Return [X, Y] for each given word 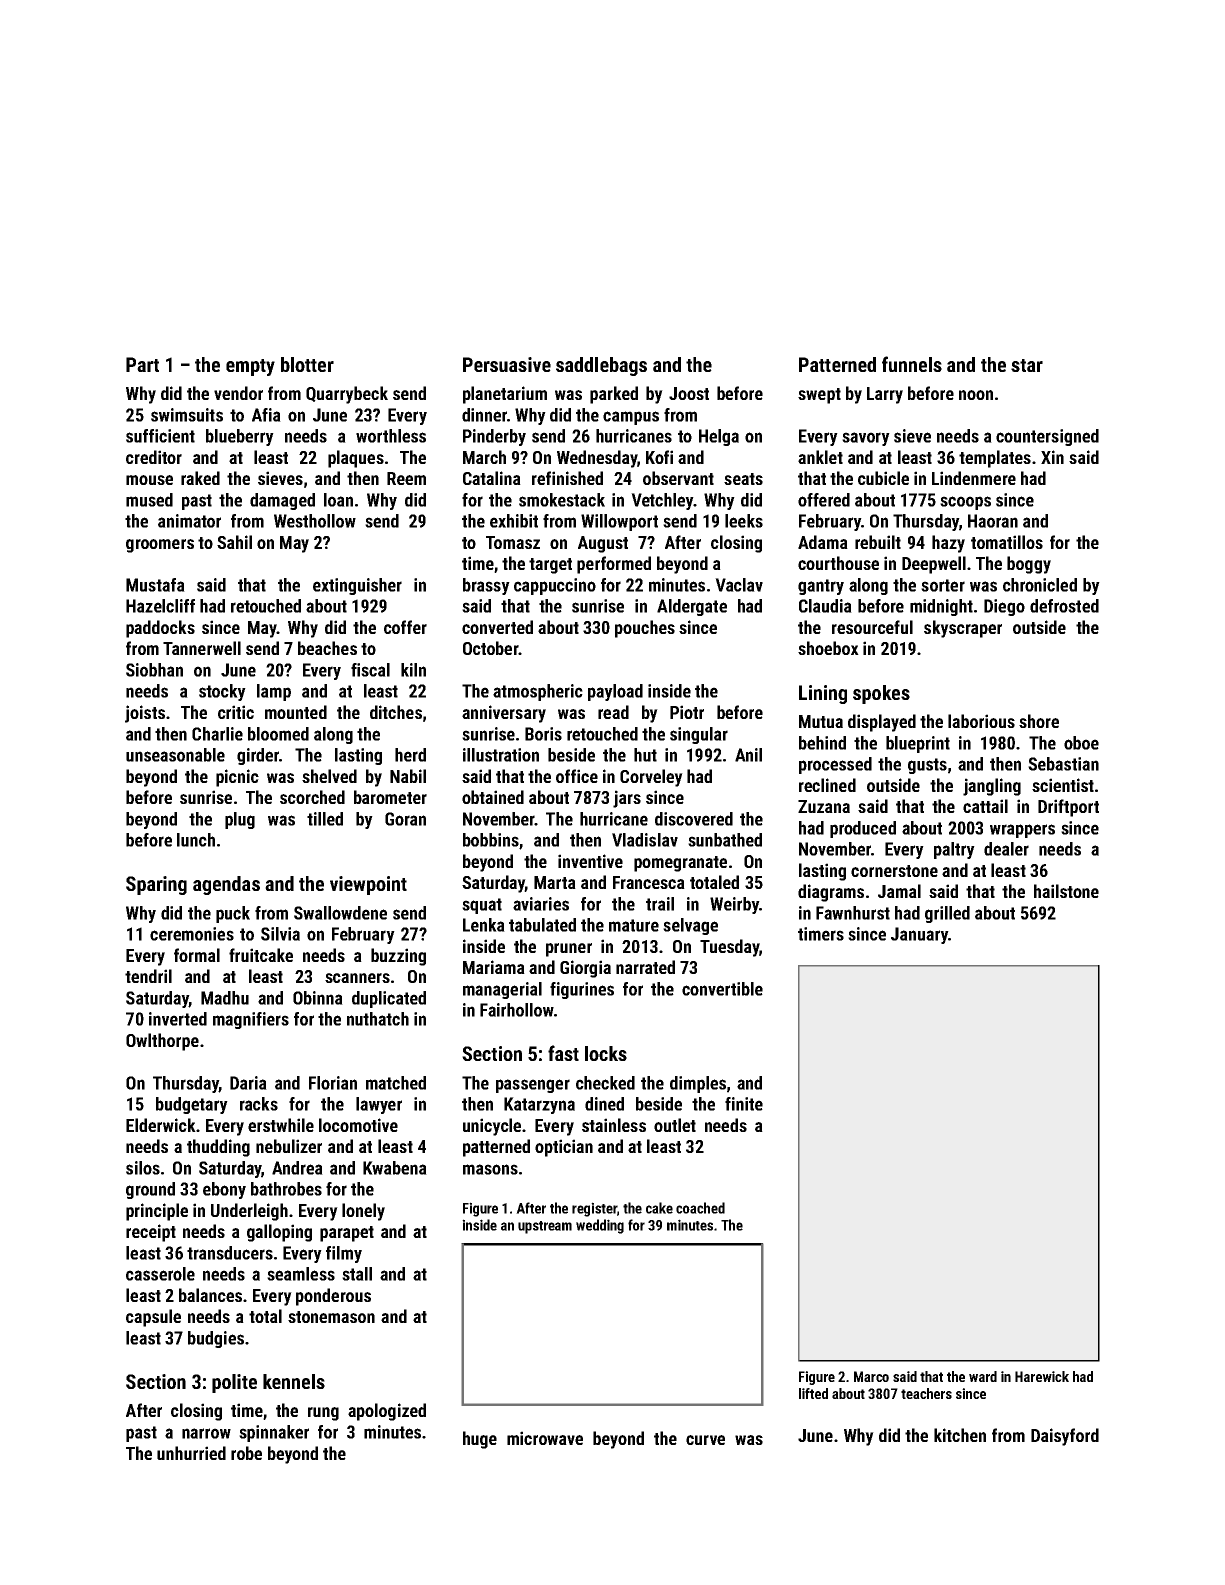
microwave [545, 1438]
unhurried [191, 1453]
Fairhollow [517, 1010]
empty [250, 367]
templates [995, 459]
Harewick [1042, 1376]
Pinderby [494, 437]
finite [744, 1104]
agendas [226, 885]
